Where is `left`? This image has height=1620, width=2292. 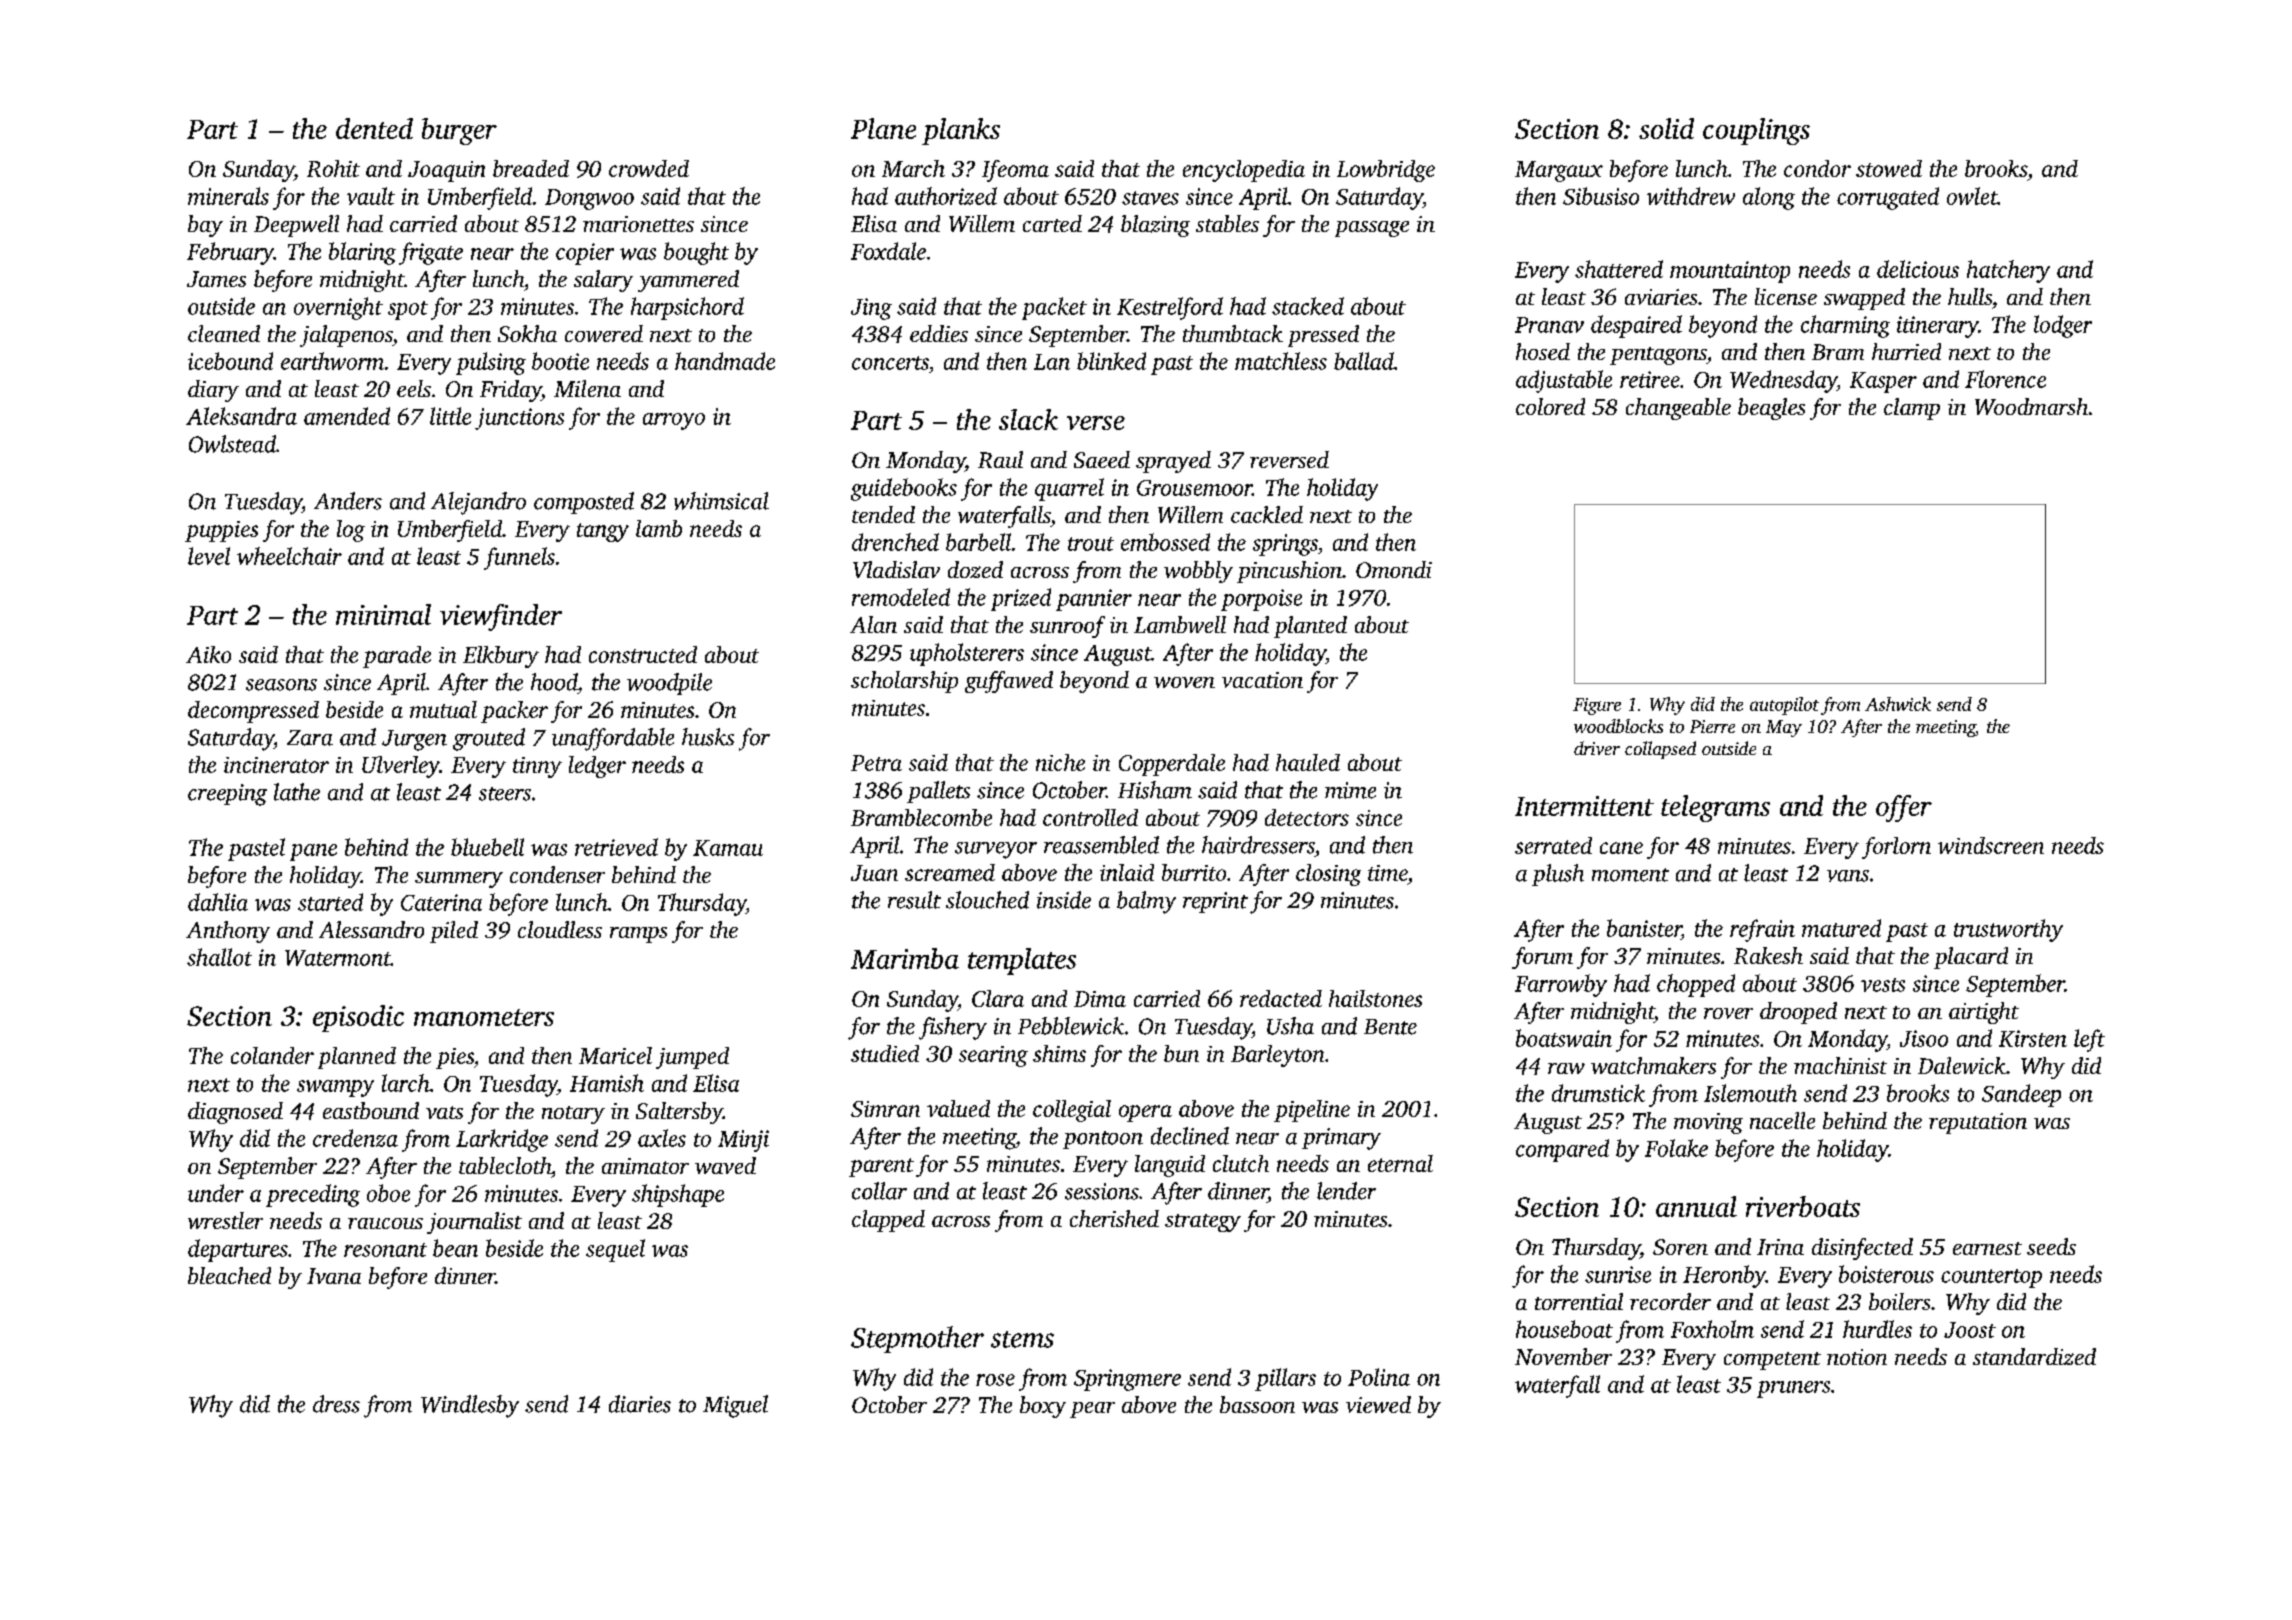
left is located at coordinates (2089, 1040).
